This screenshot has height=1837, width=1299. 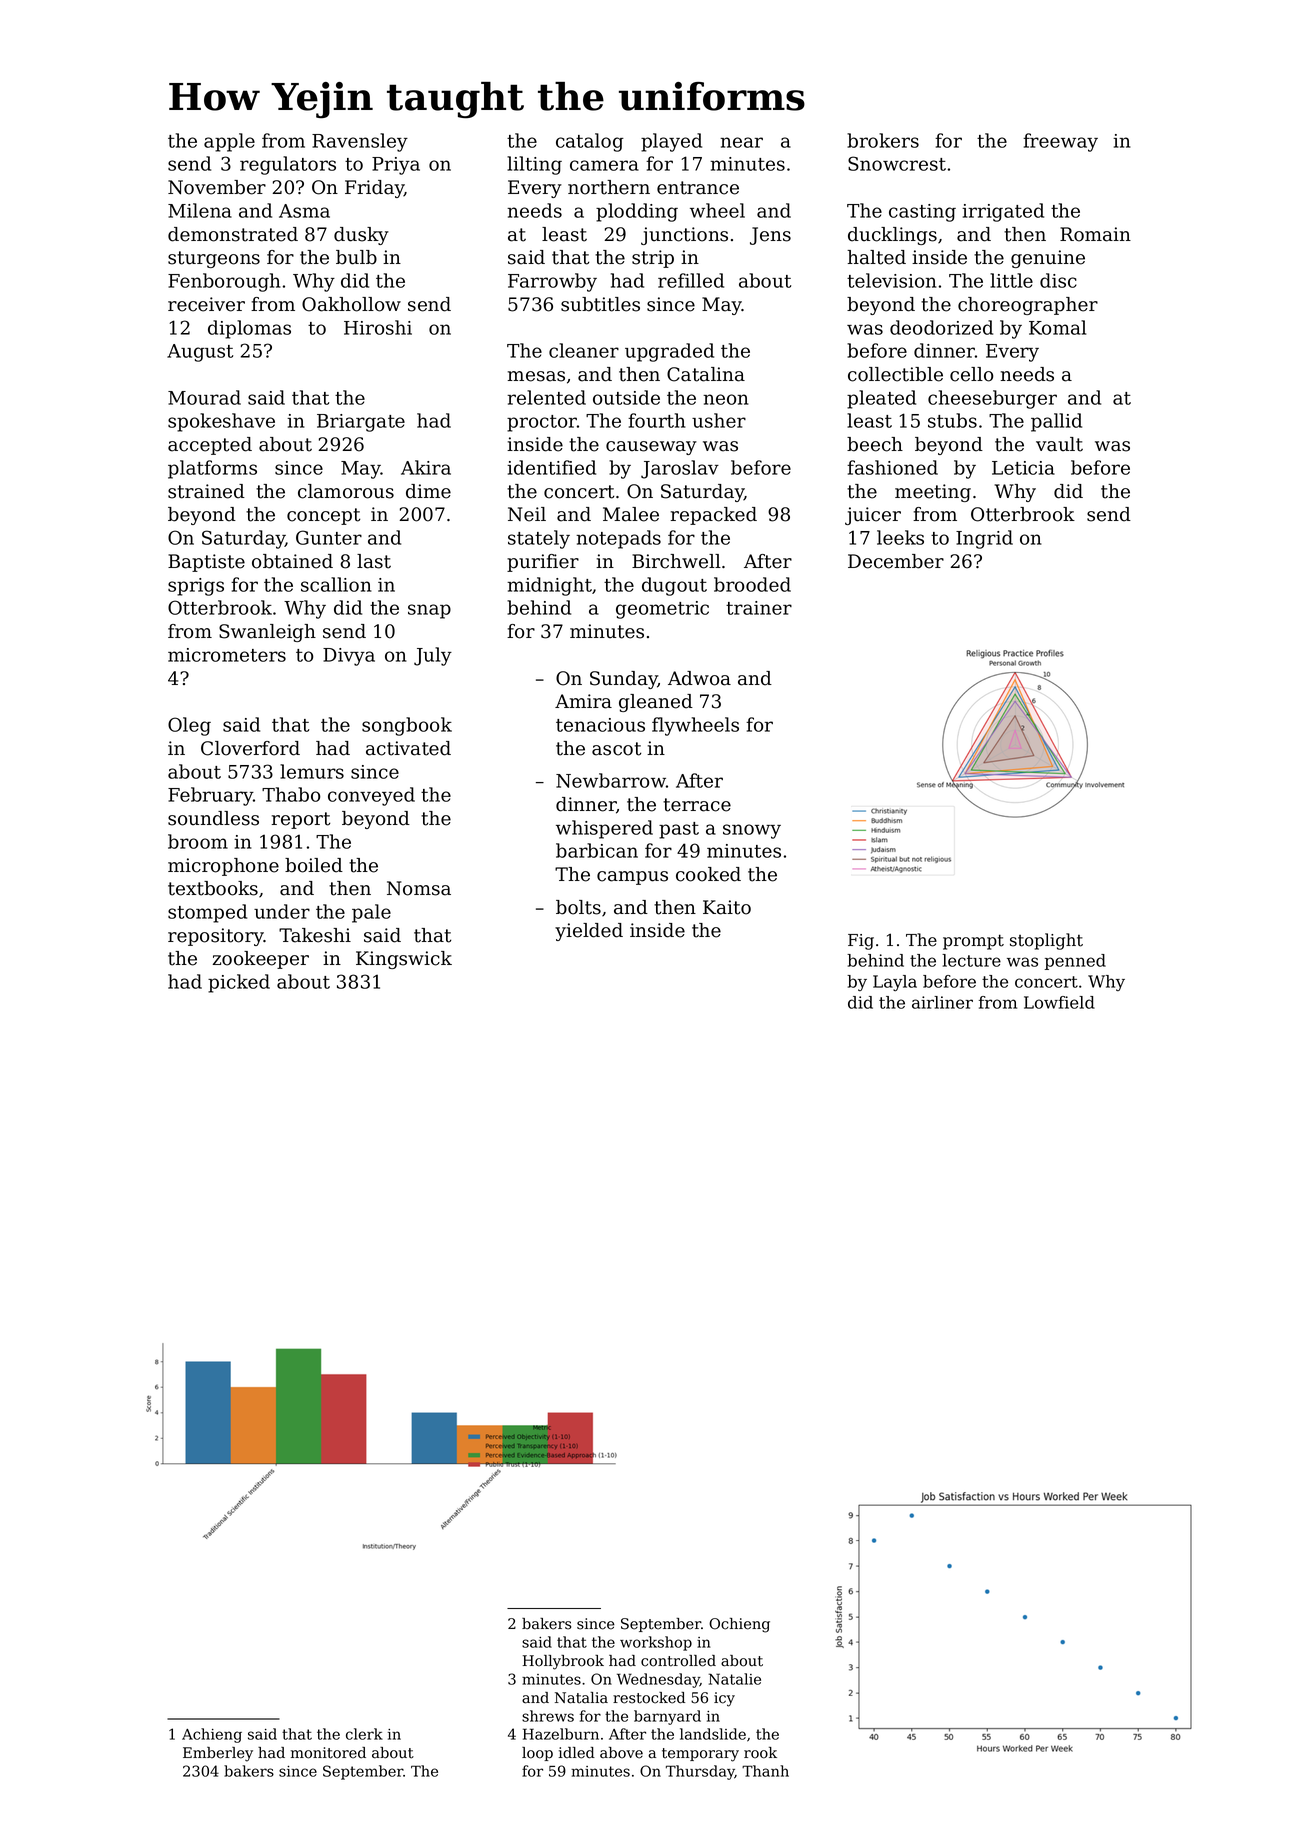 What do you see at coordinates (328, 1753) in the screenshot?
I see `monitored` at bounding box center [328, 1753].
